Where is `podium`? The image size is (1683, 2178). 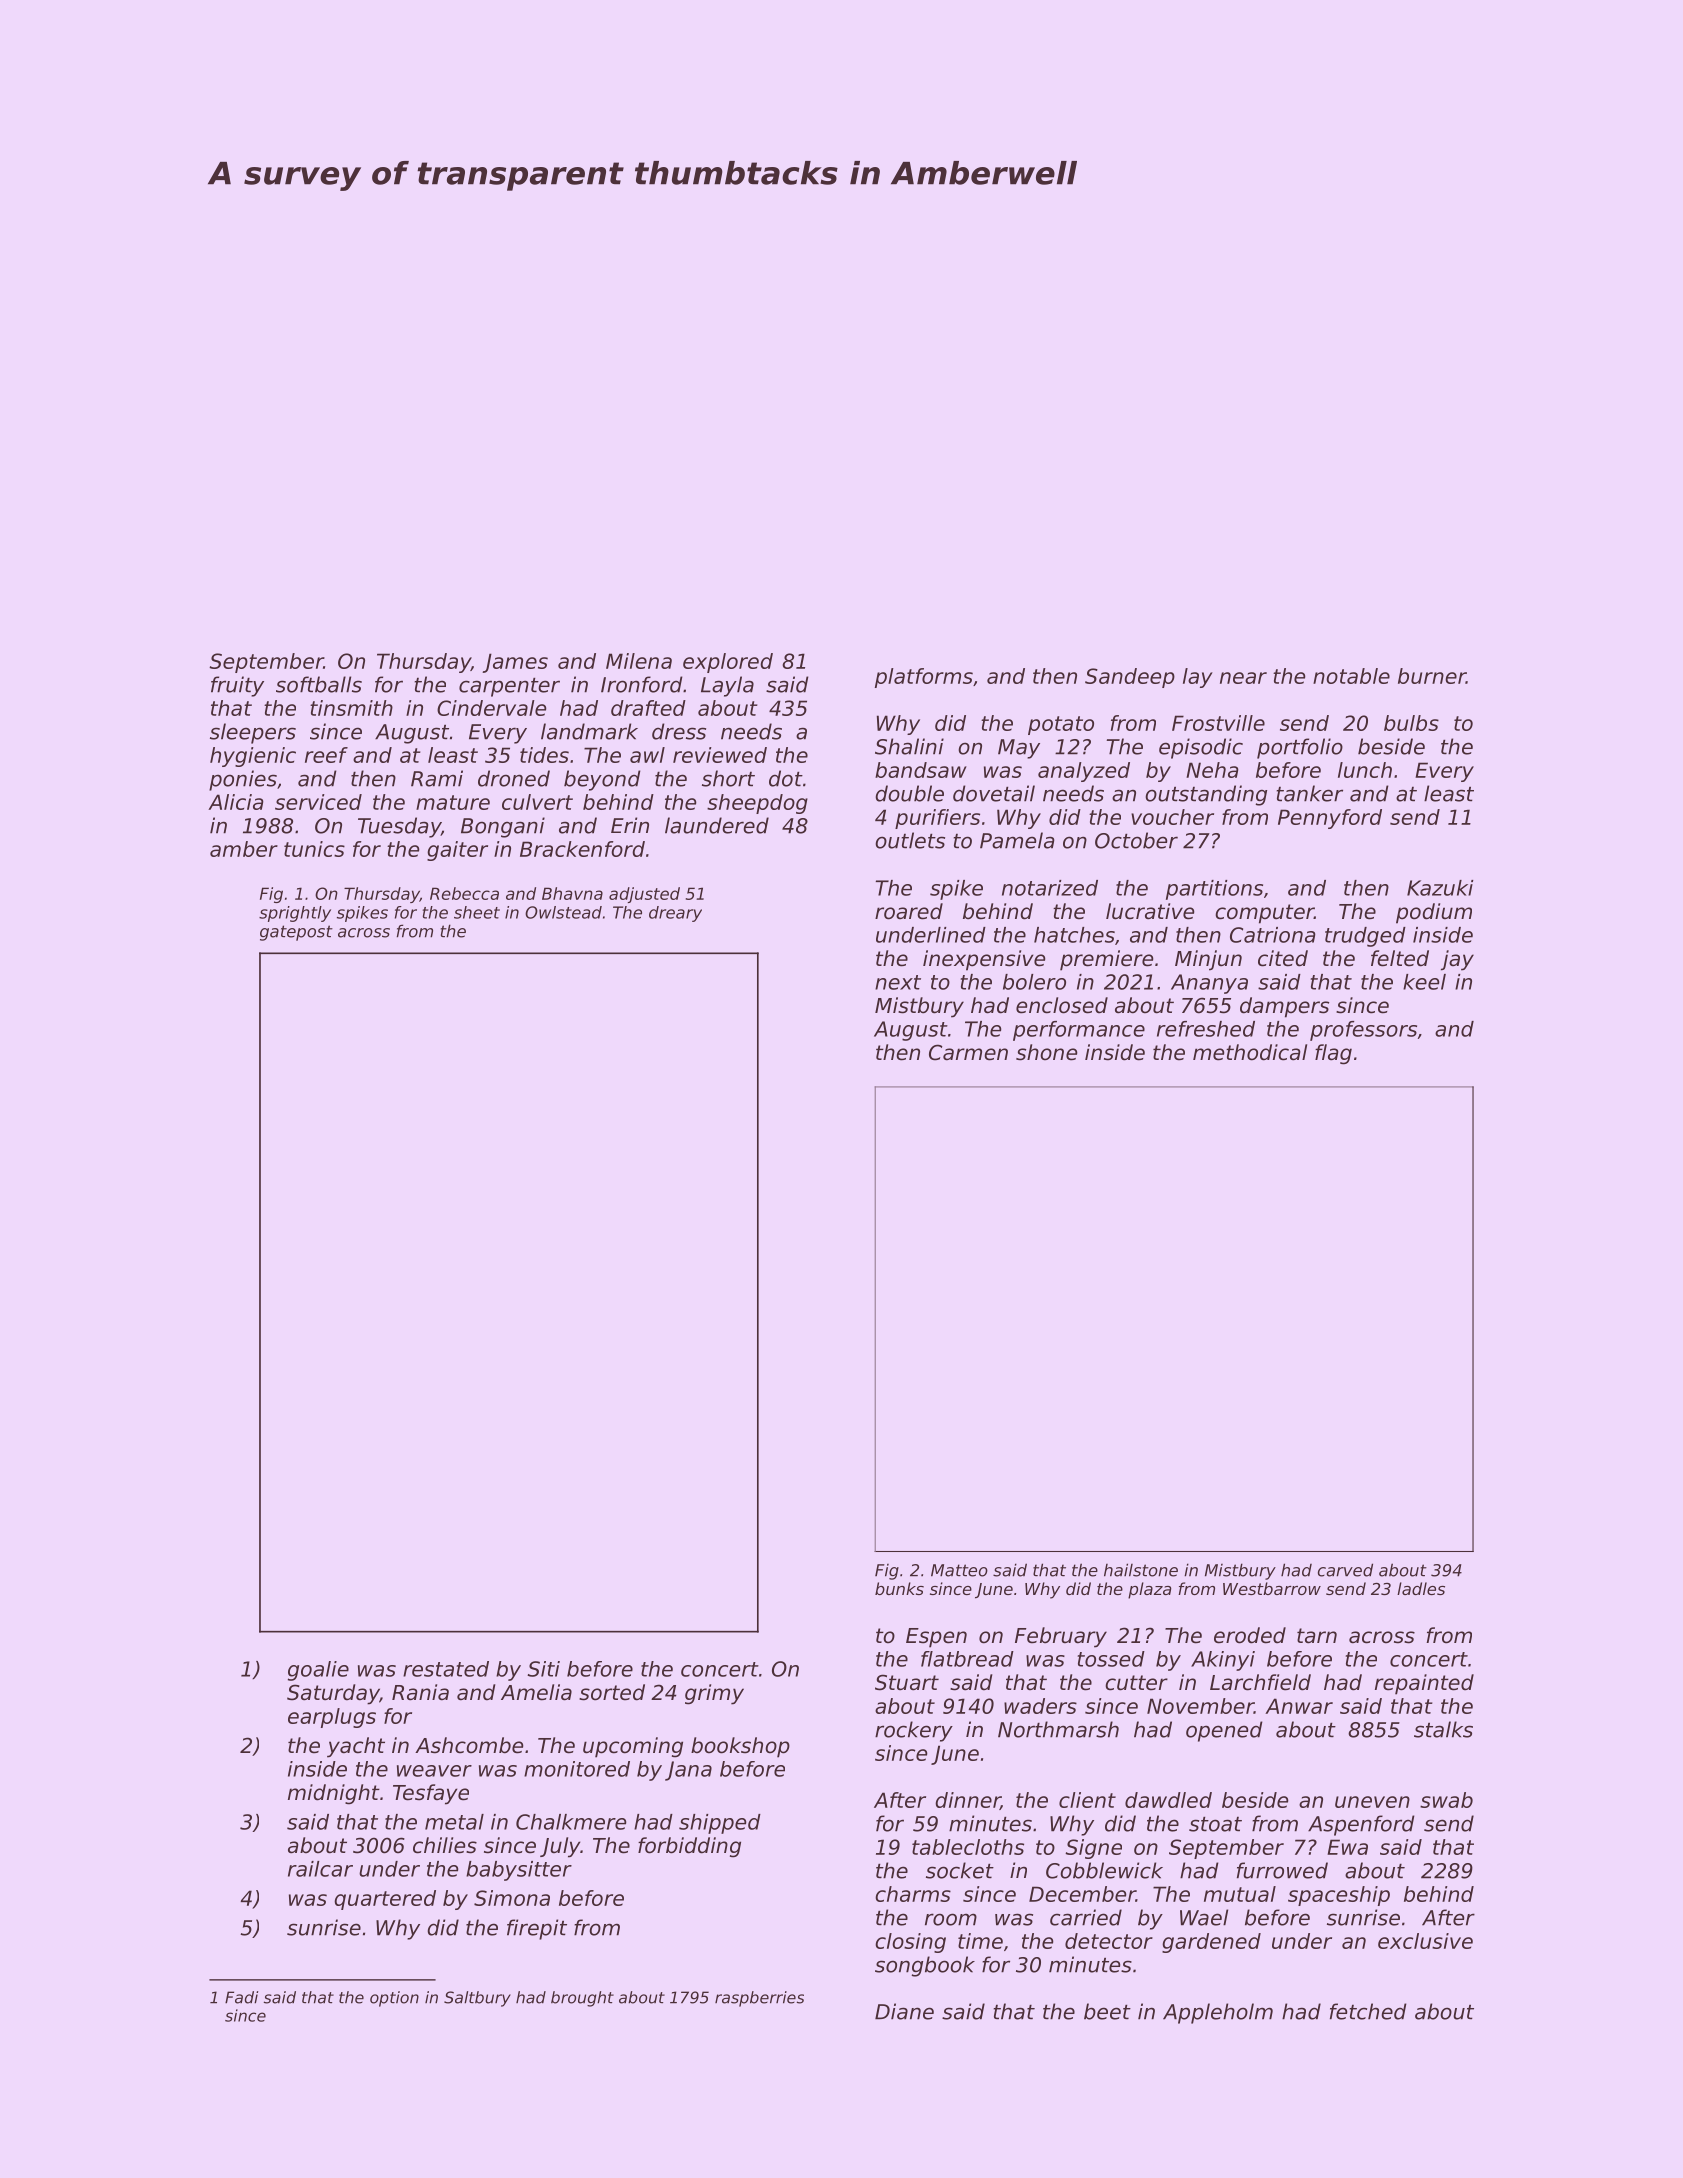 podium is located at coordinates (1434, 913).
